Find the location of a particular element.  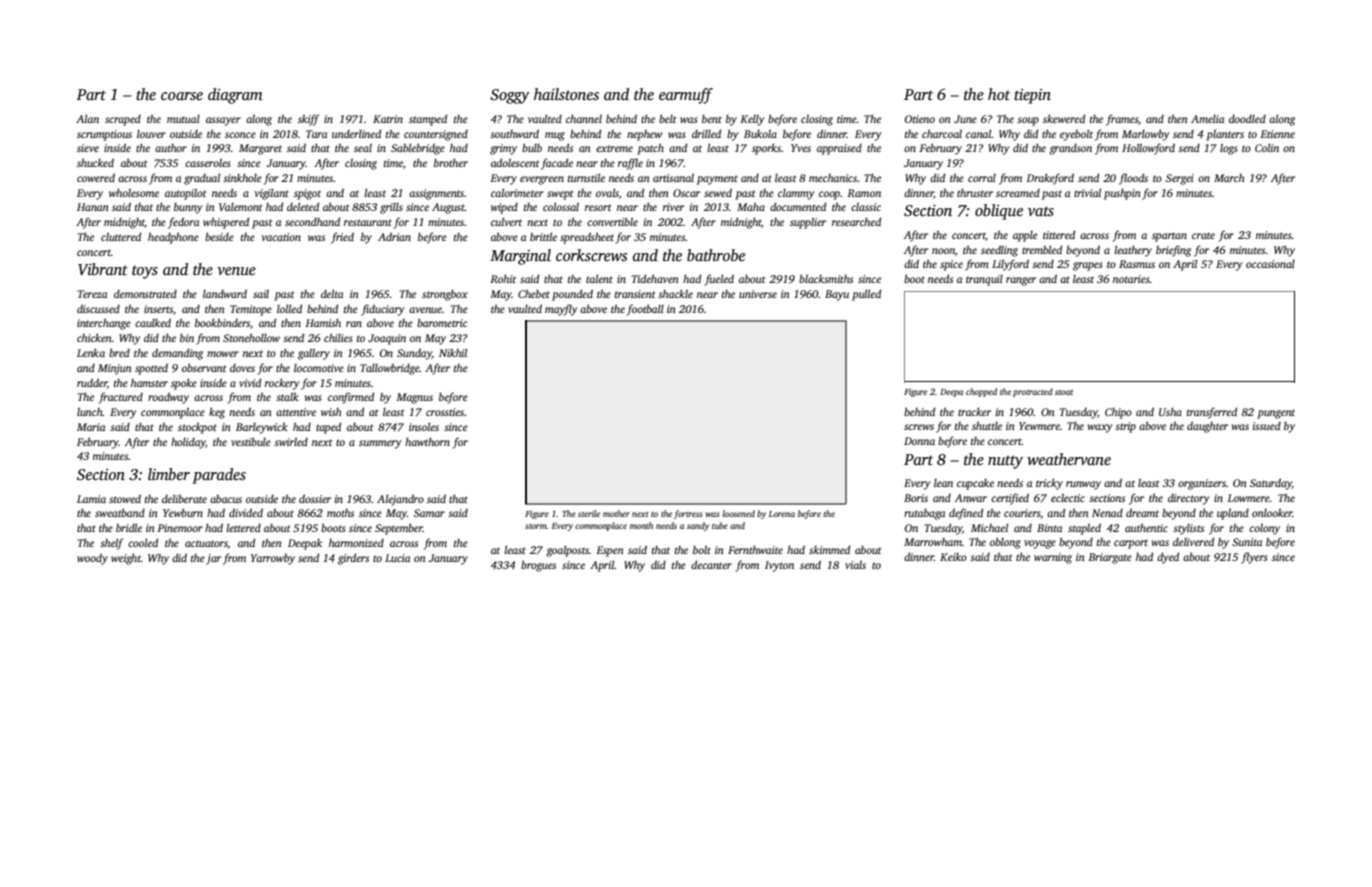

Fernthwaite is located at coordinates (755, 549).
